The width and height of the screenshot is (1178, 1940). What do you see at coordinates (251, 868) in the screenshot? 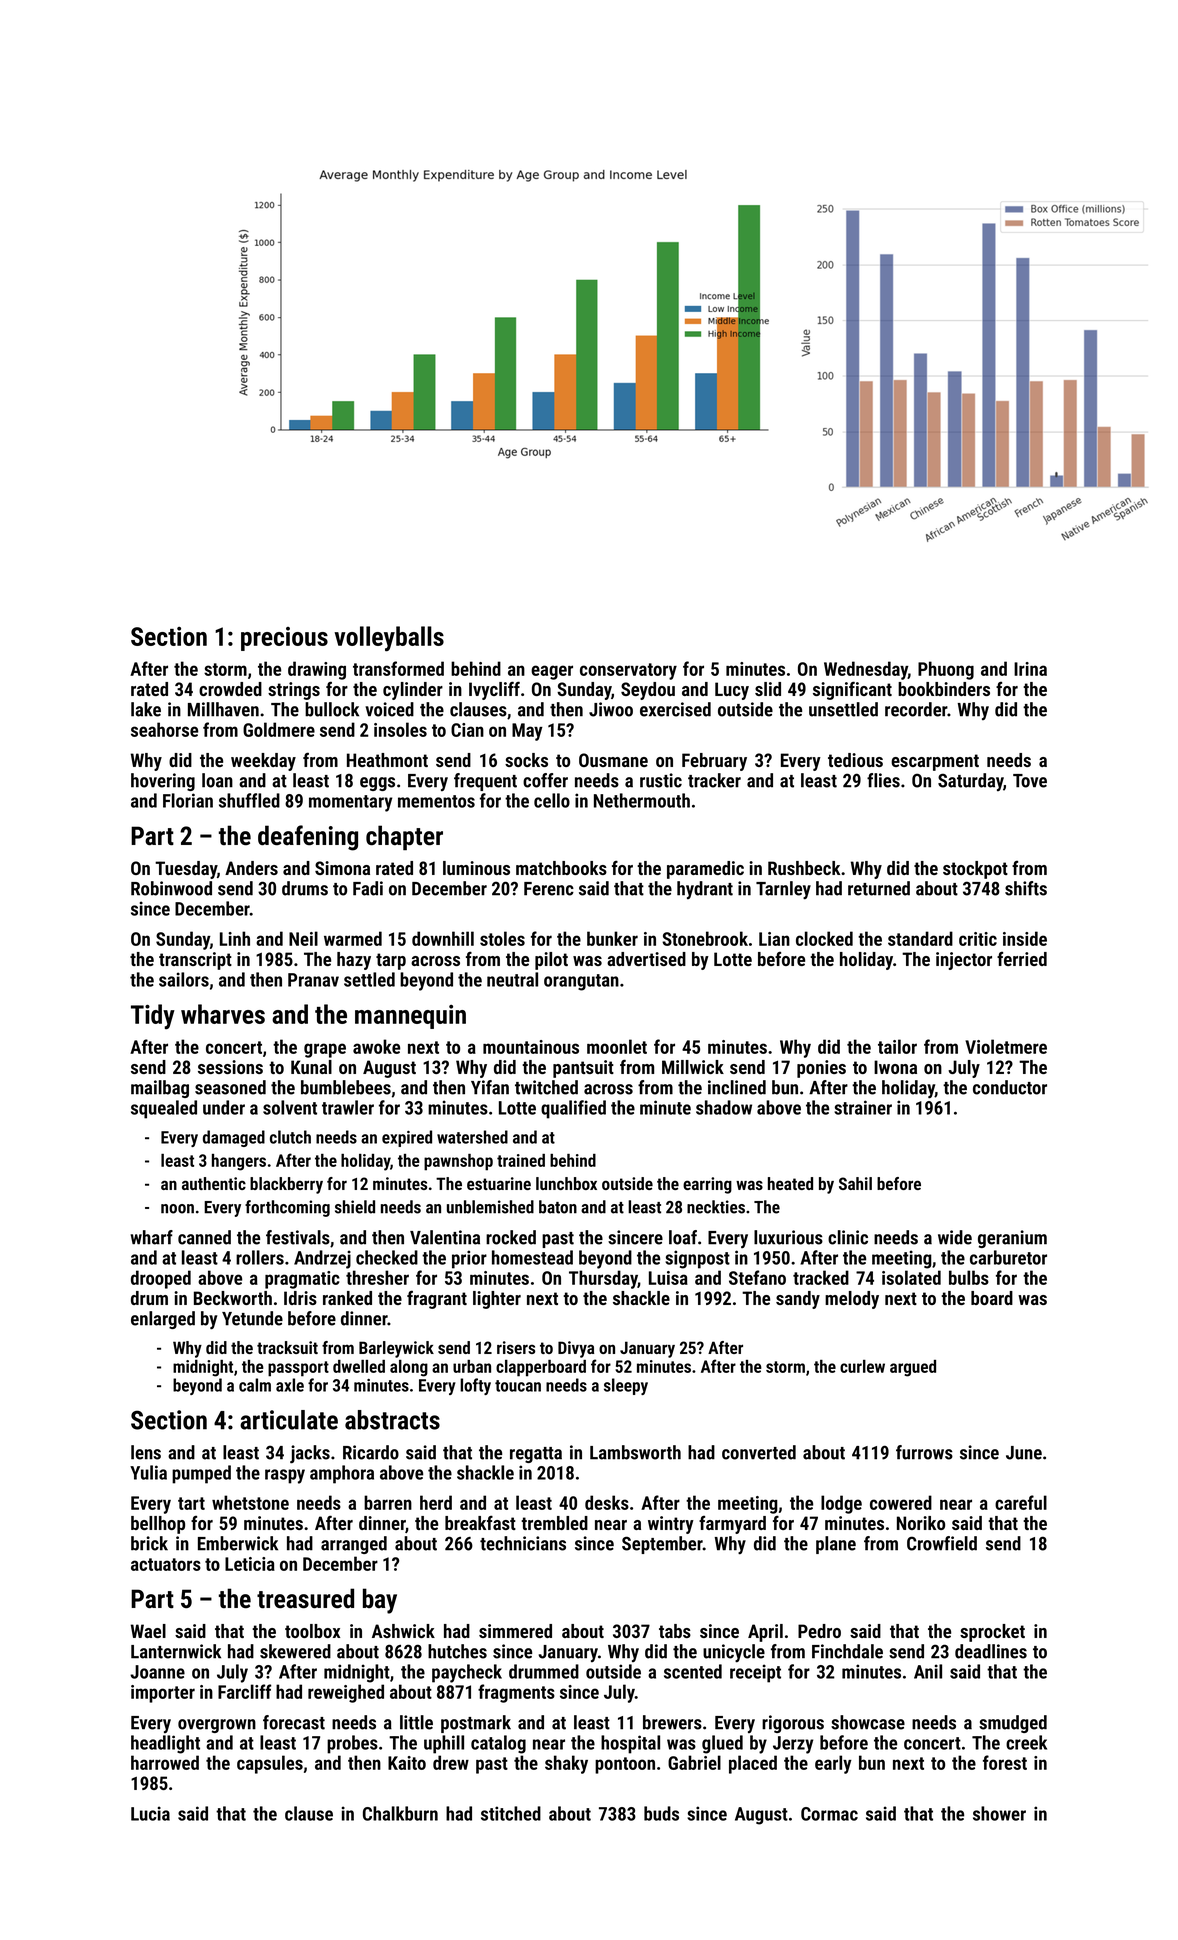
I see `Anders` at bounding box center [251, 868].
